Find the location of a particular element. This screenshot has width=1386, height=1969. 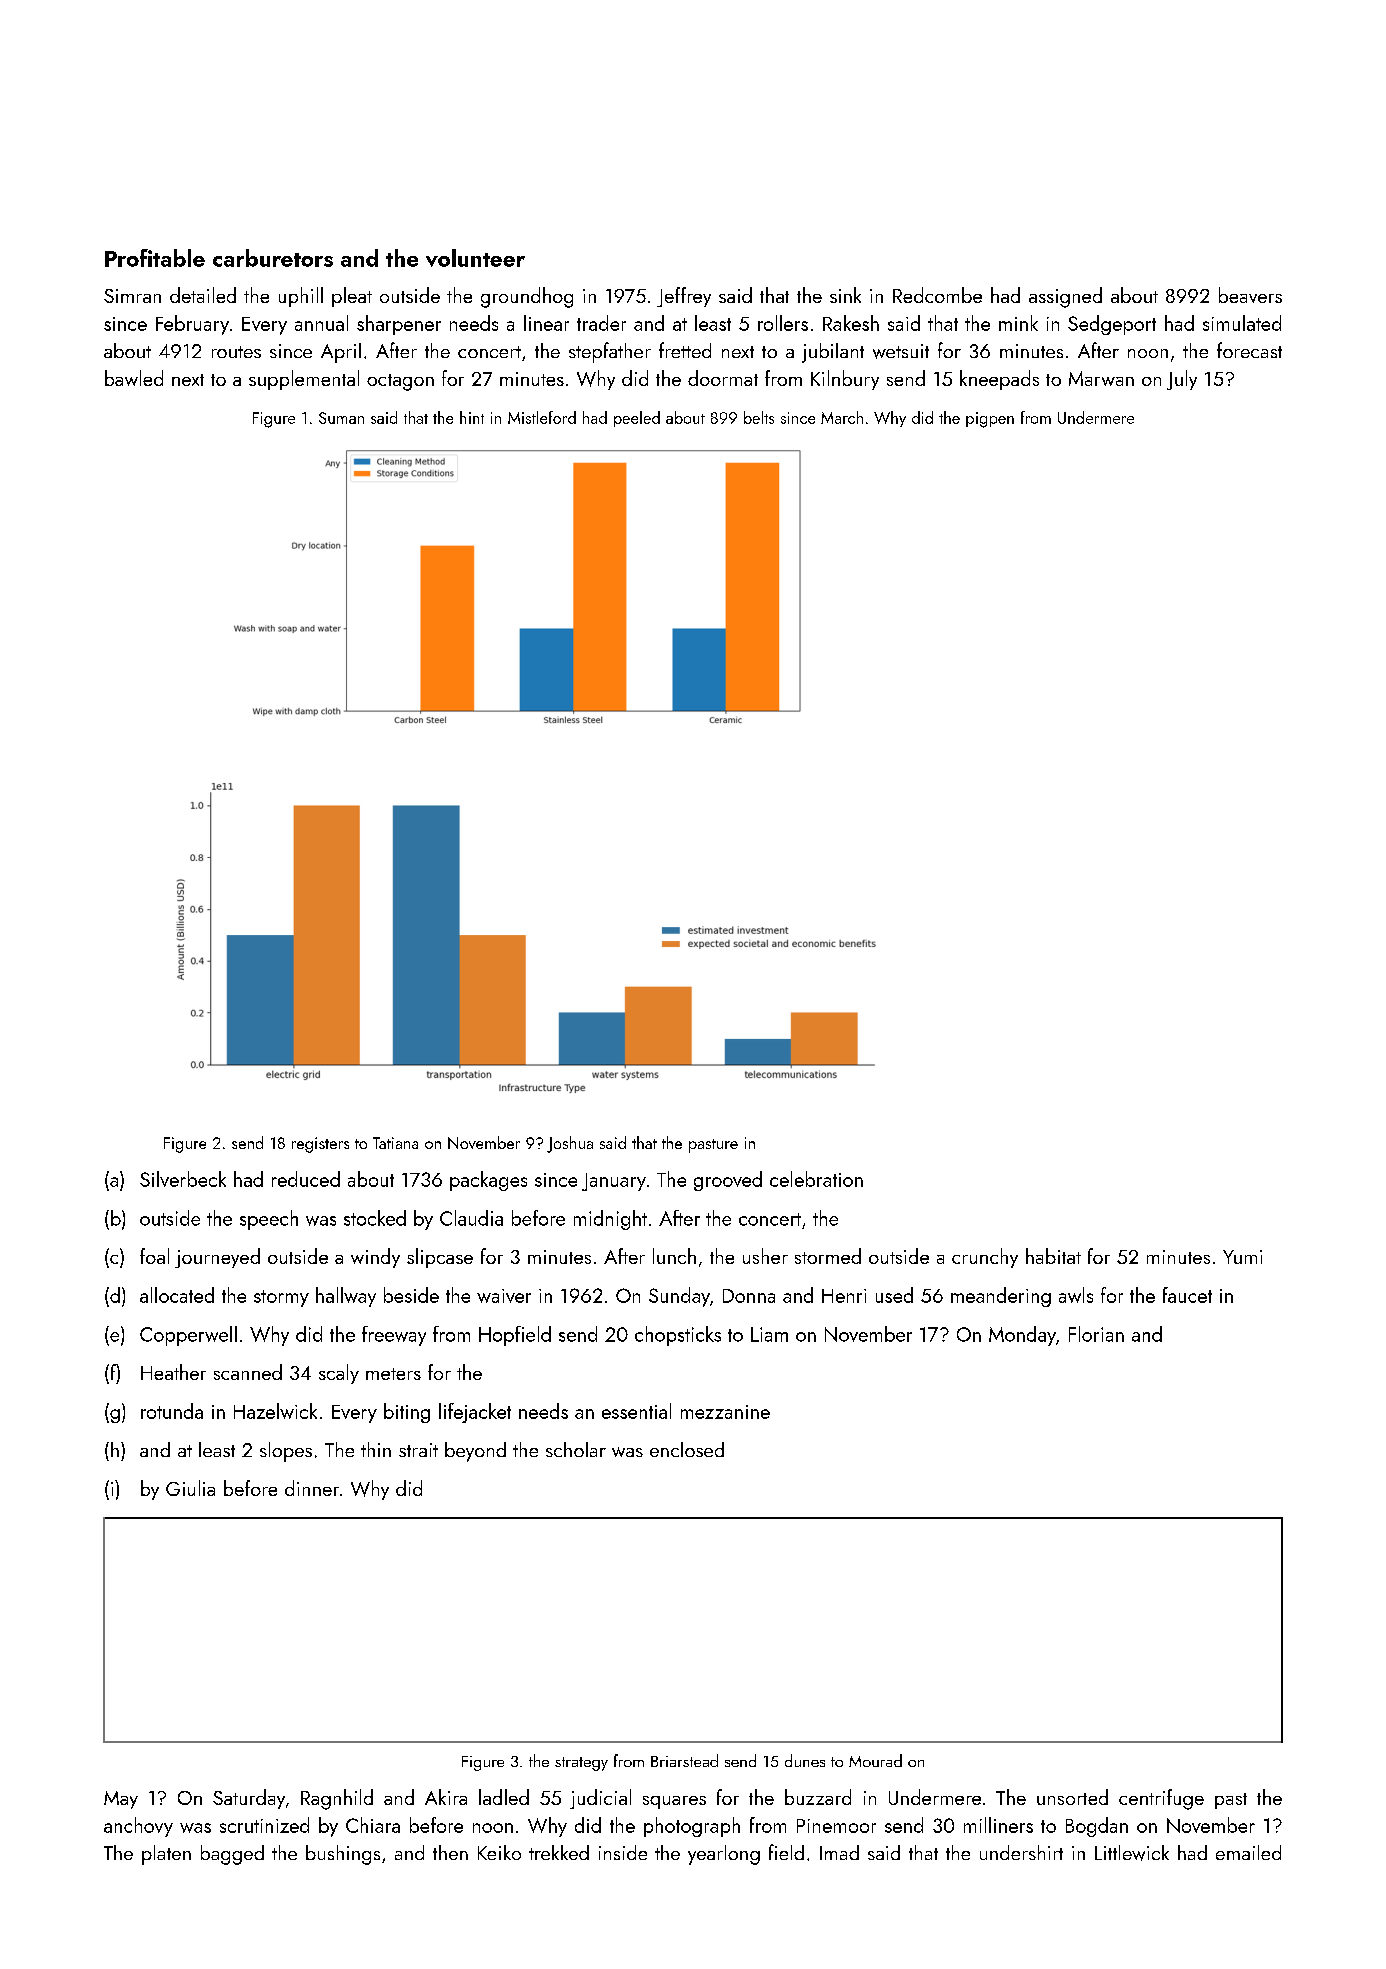

registers is located at coordinates (320, 1145).
